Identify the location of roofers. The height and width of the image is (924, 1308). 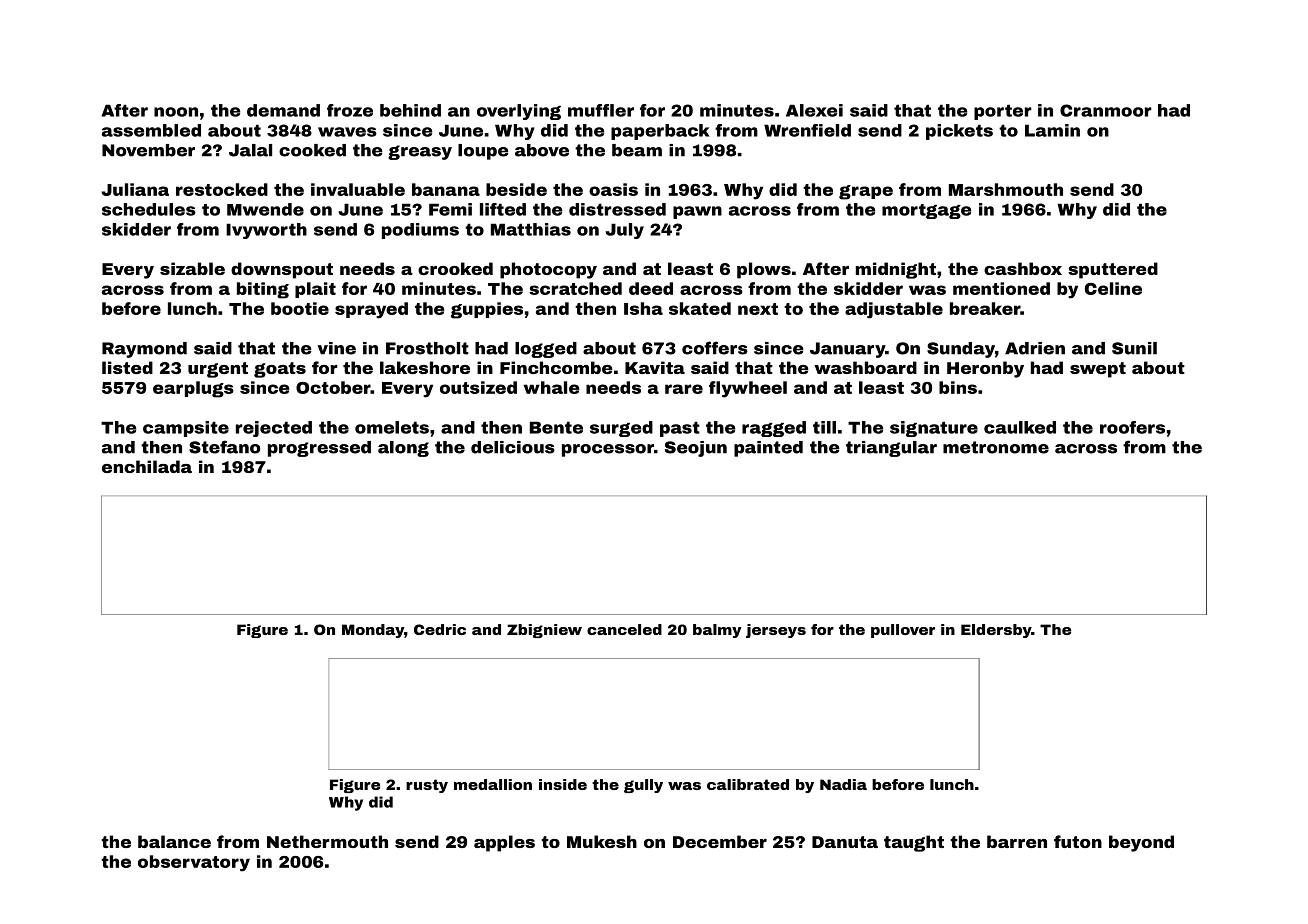
(1132, 427).
